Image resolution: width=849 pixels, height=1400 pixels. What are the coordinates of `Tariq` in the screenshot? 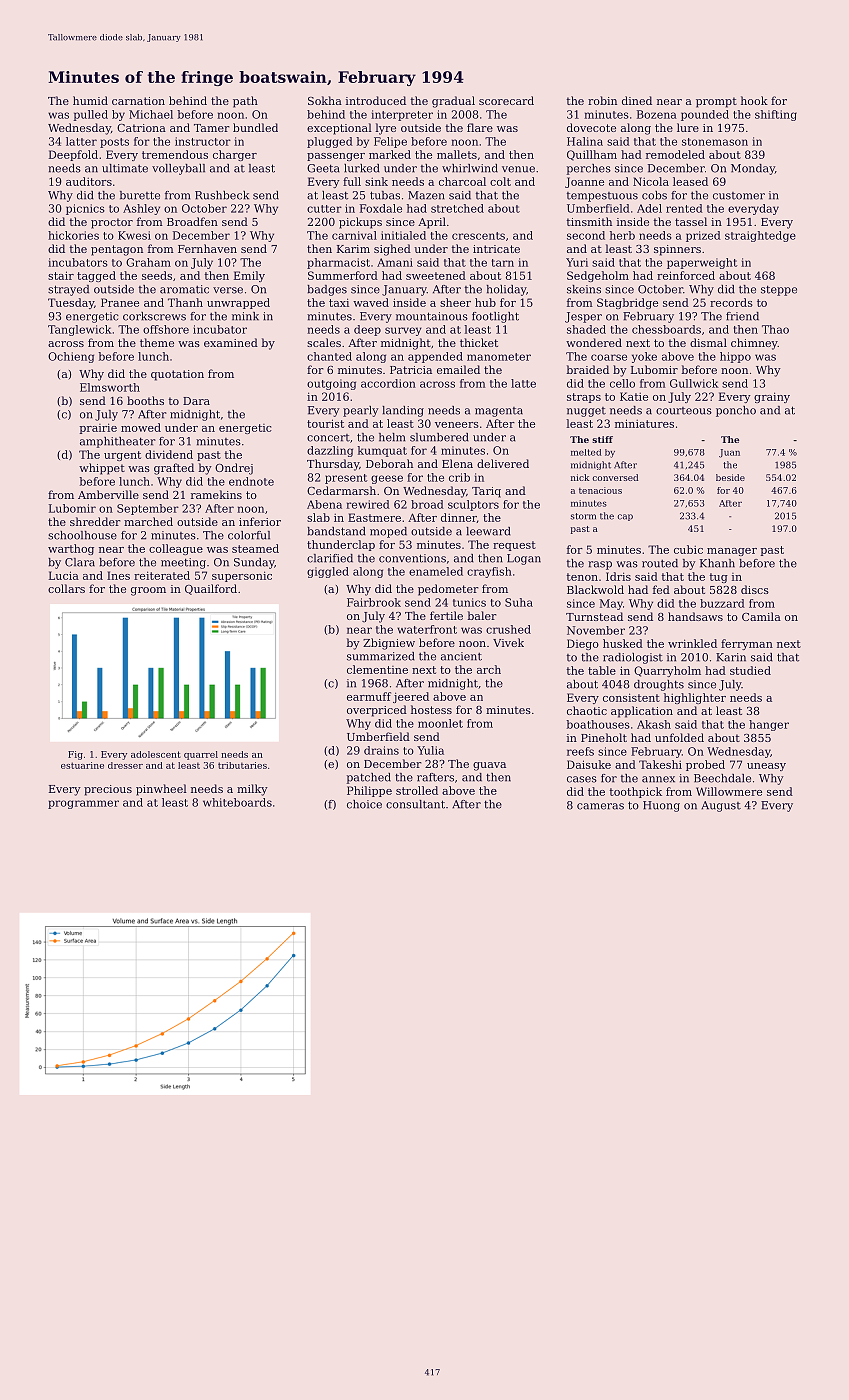 It's located at (486, 492).
